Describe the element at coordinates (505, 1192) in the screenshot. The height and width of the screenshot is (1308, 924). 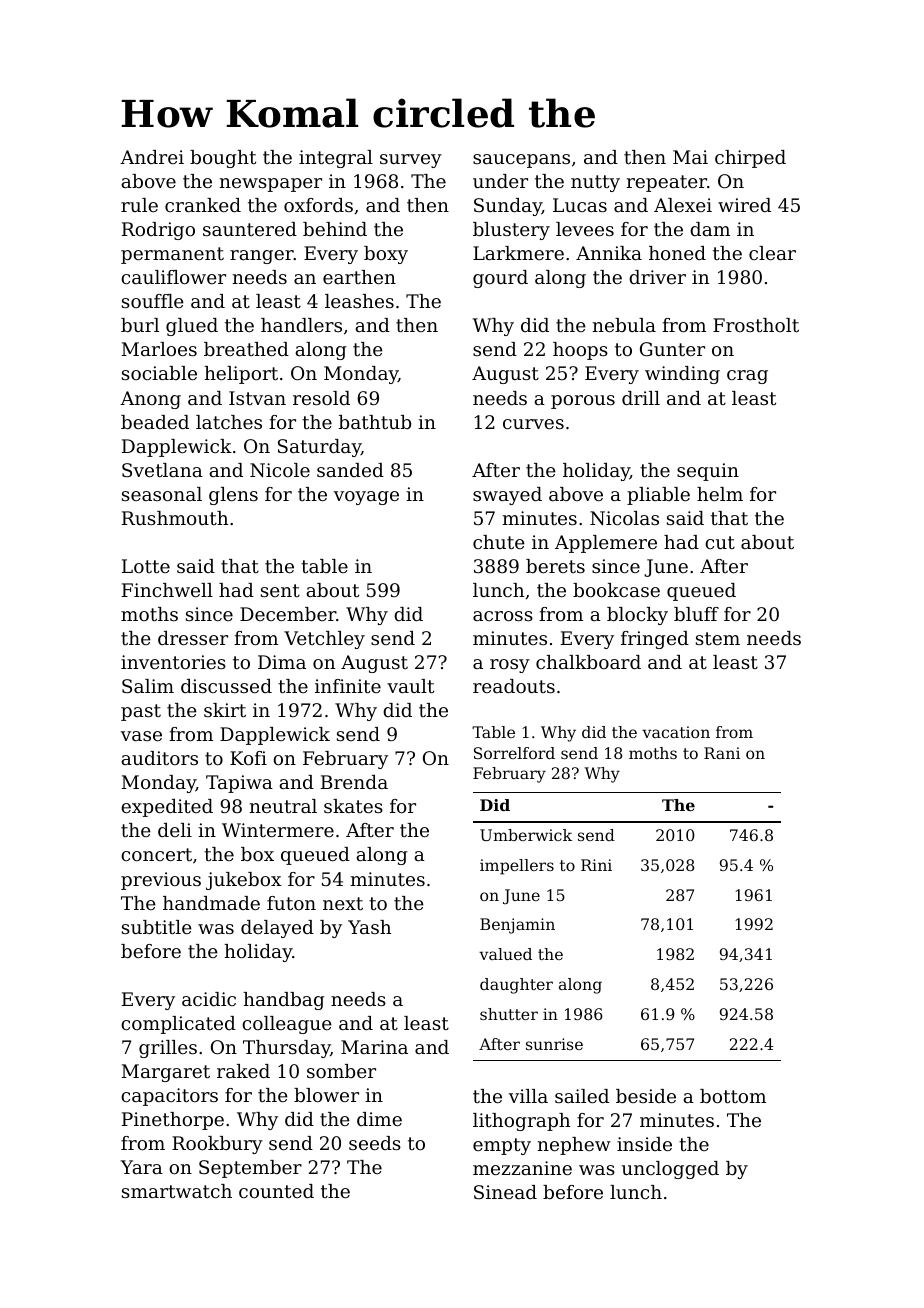
I see `Sinead` at that location.
